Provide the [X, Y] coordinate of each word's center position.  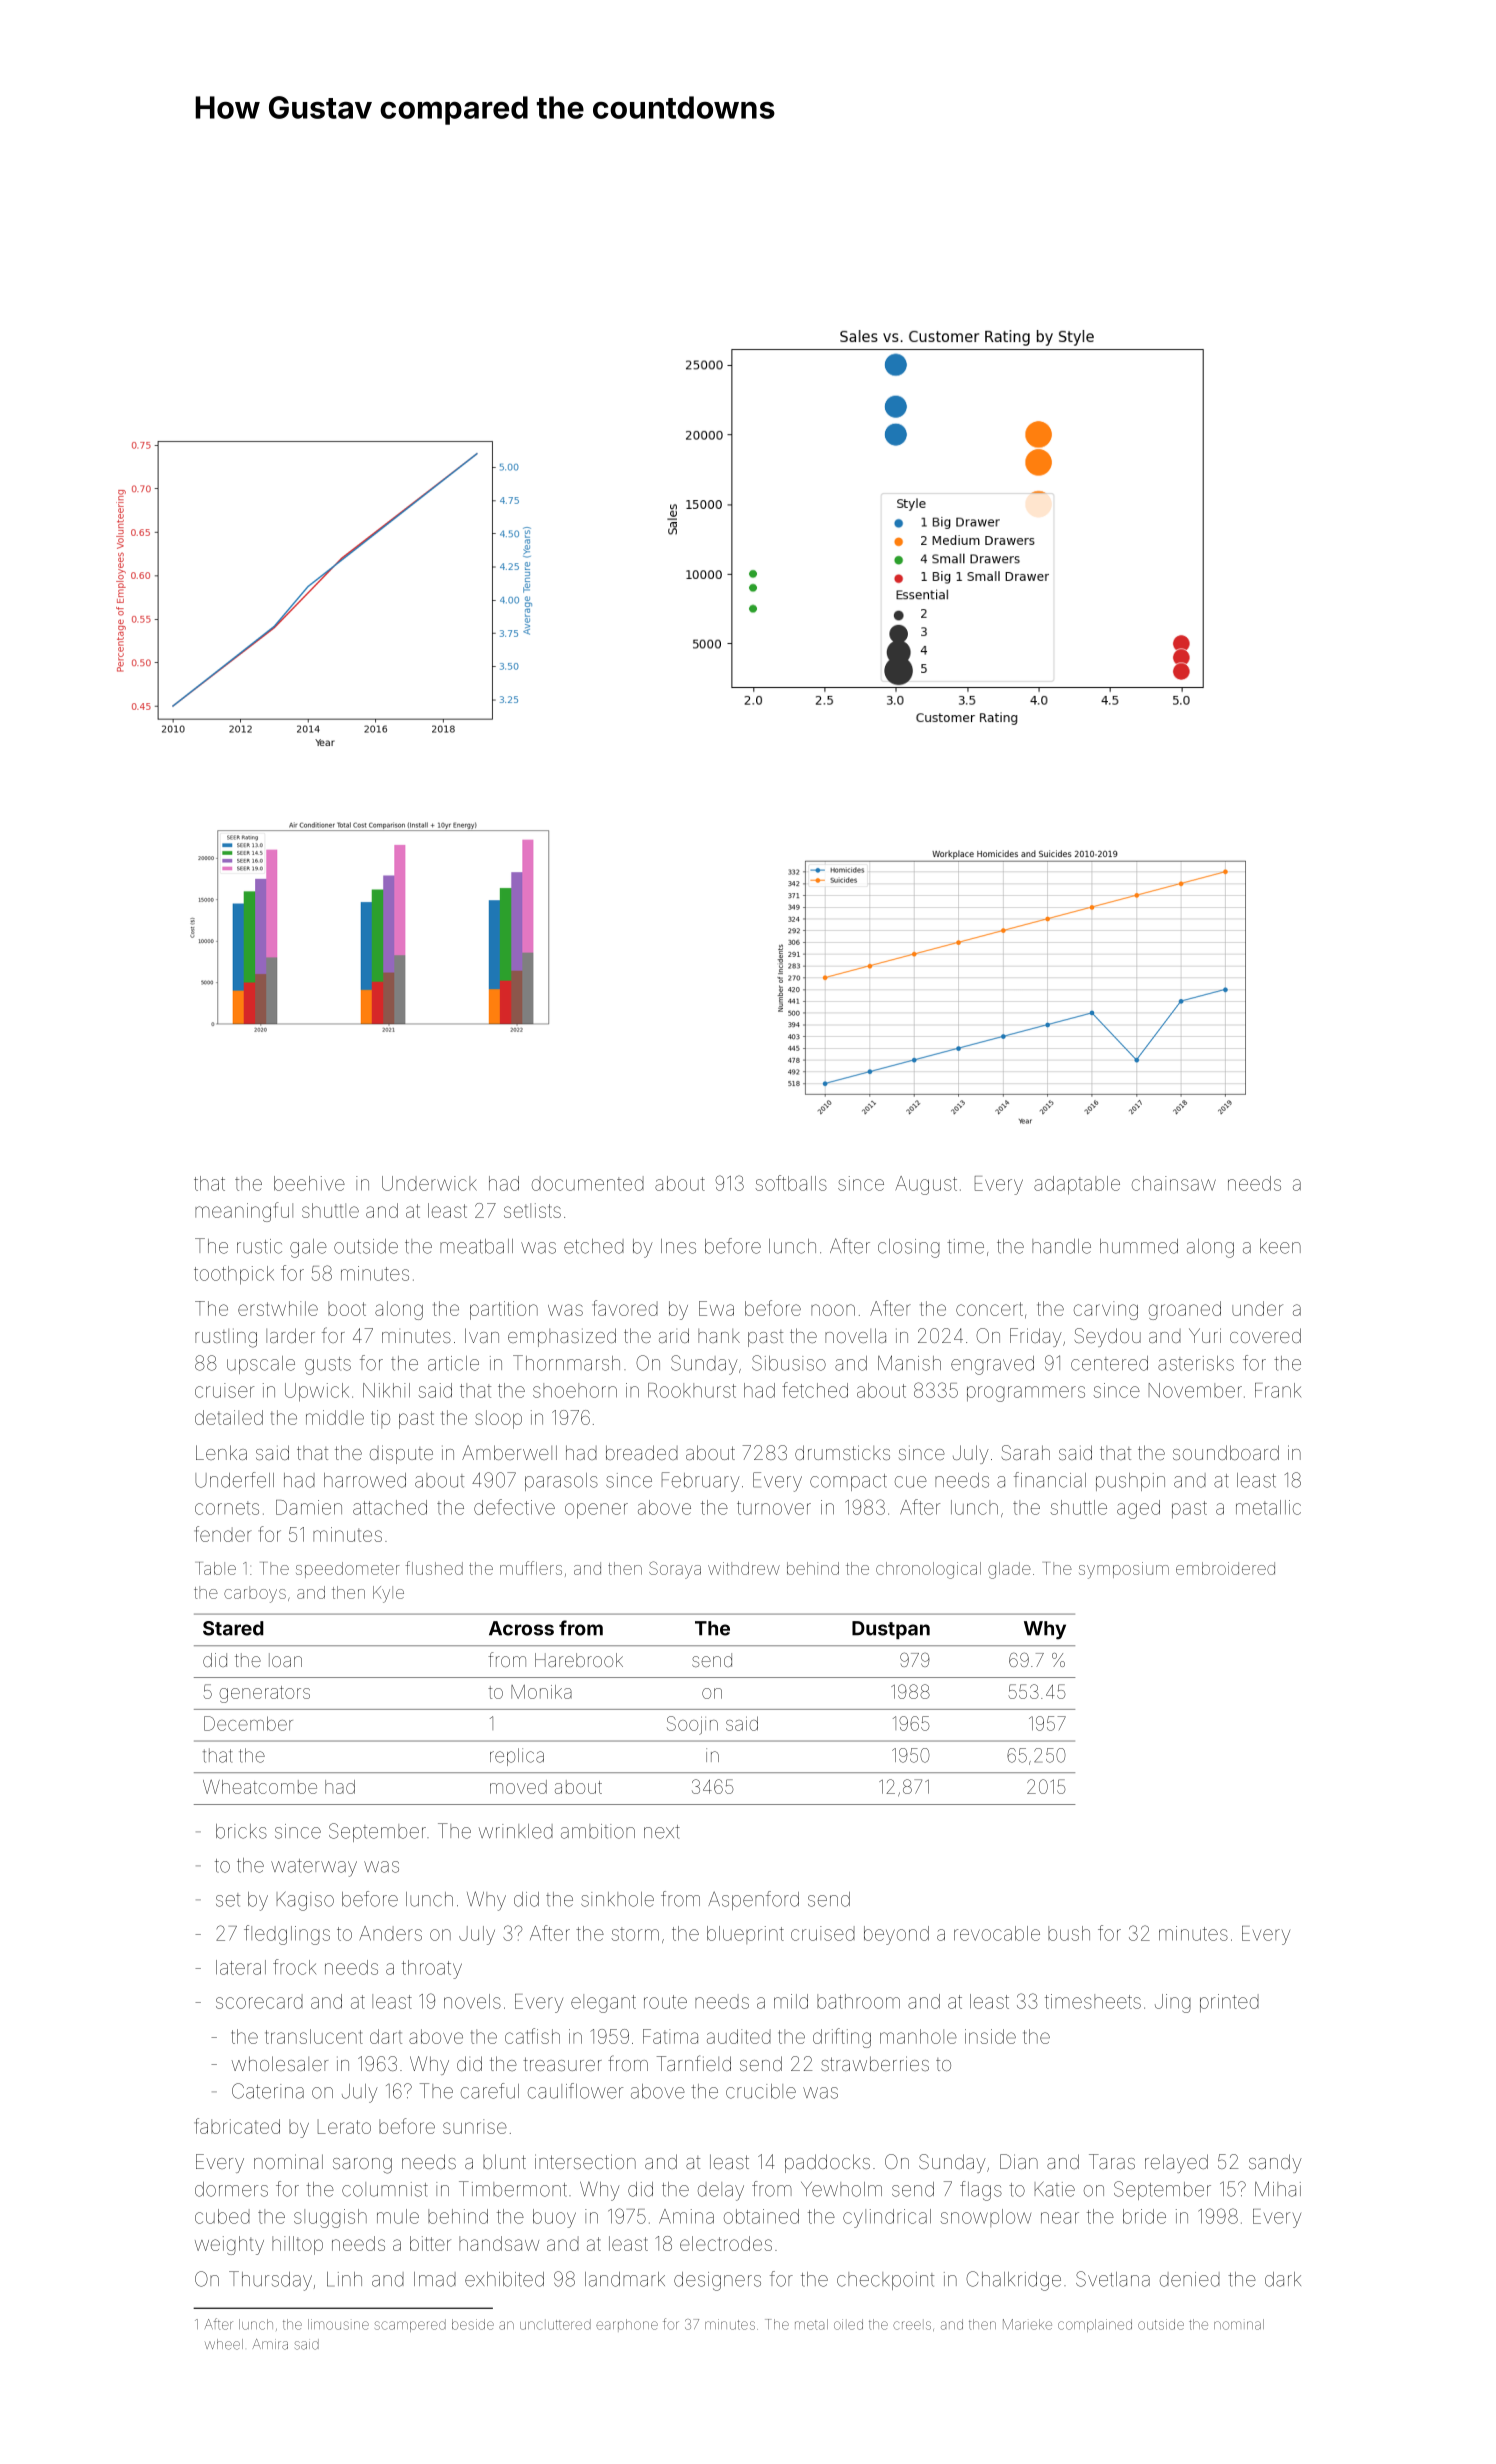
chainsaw [1174, 1183]
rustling [226, 1338]
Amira [270, 2344]
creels [912, 2325]
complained [1095, 2325]
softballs [791, 1183]
